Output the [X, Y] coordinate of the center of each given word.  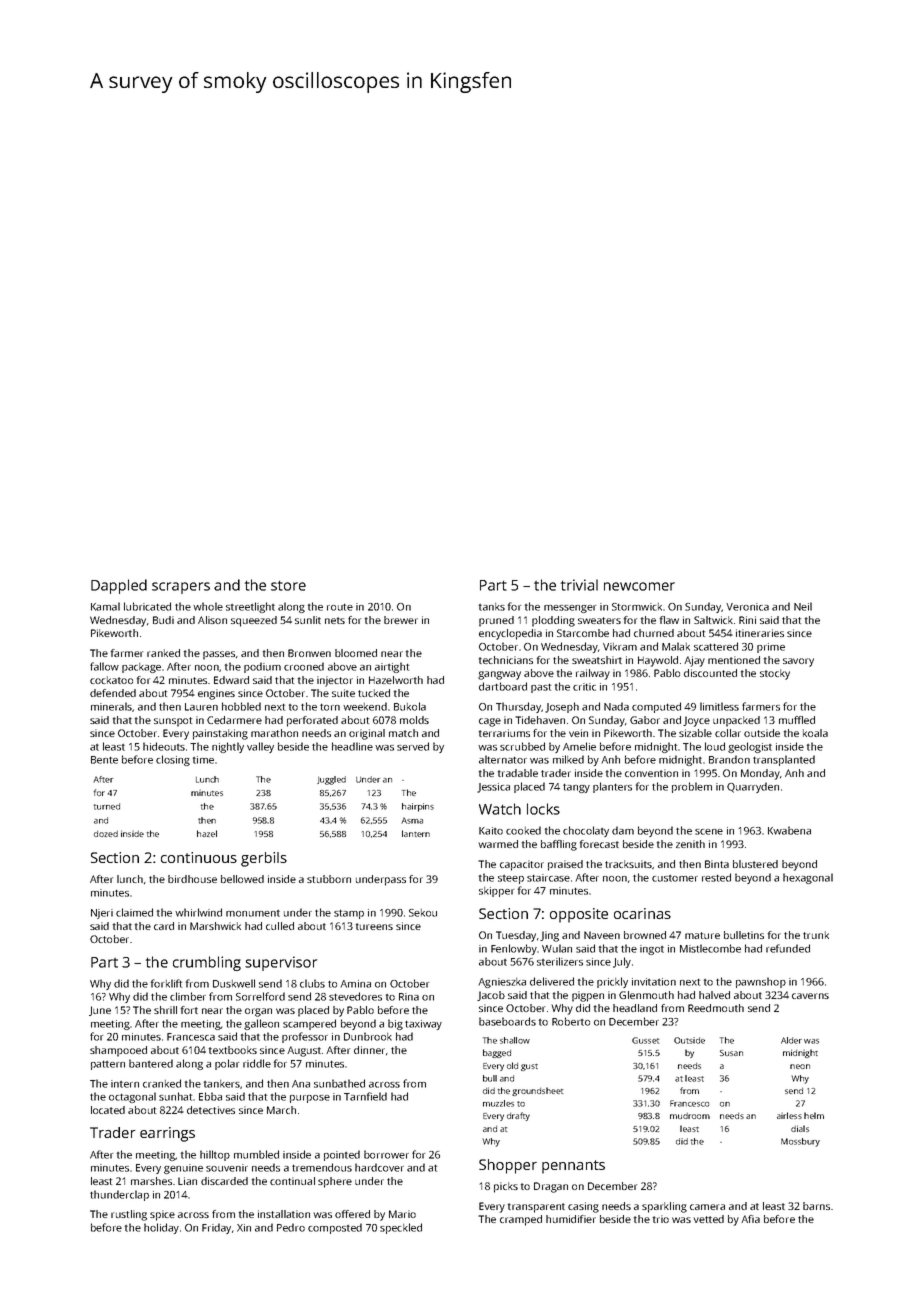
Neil [803, 606]
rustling [129, 1215]
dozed [106, 834]
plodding [553, 621]
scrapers [181, 588]
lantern [416, 833]
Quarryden [753, 787]
